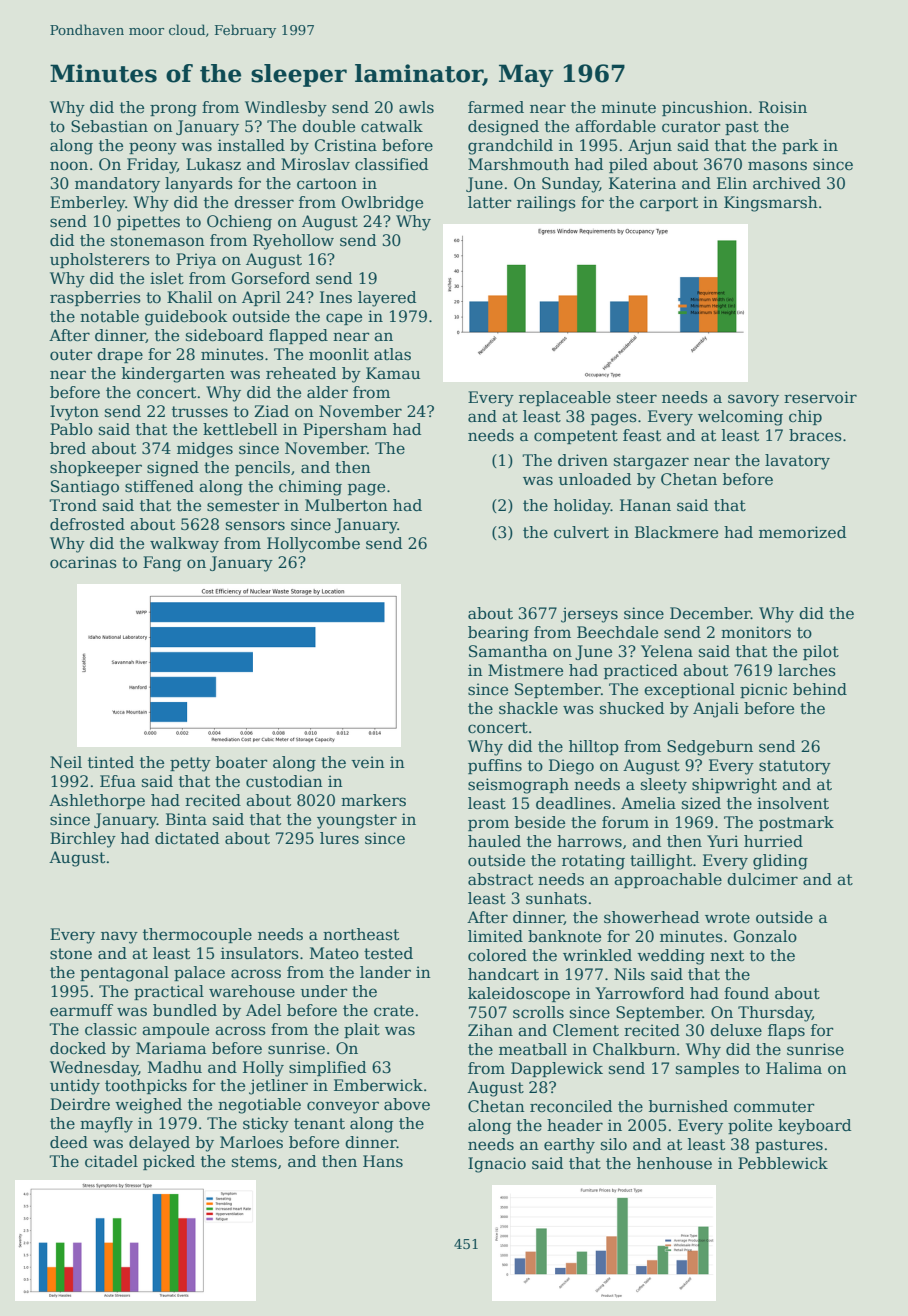 The image size is (908, 1316). I want to click on bred, so click(68, 448).
